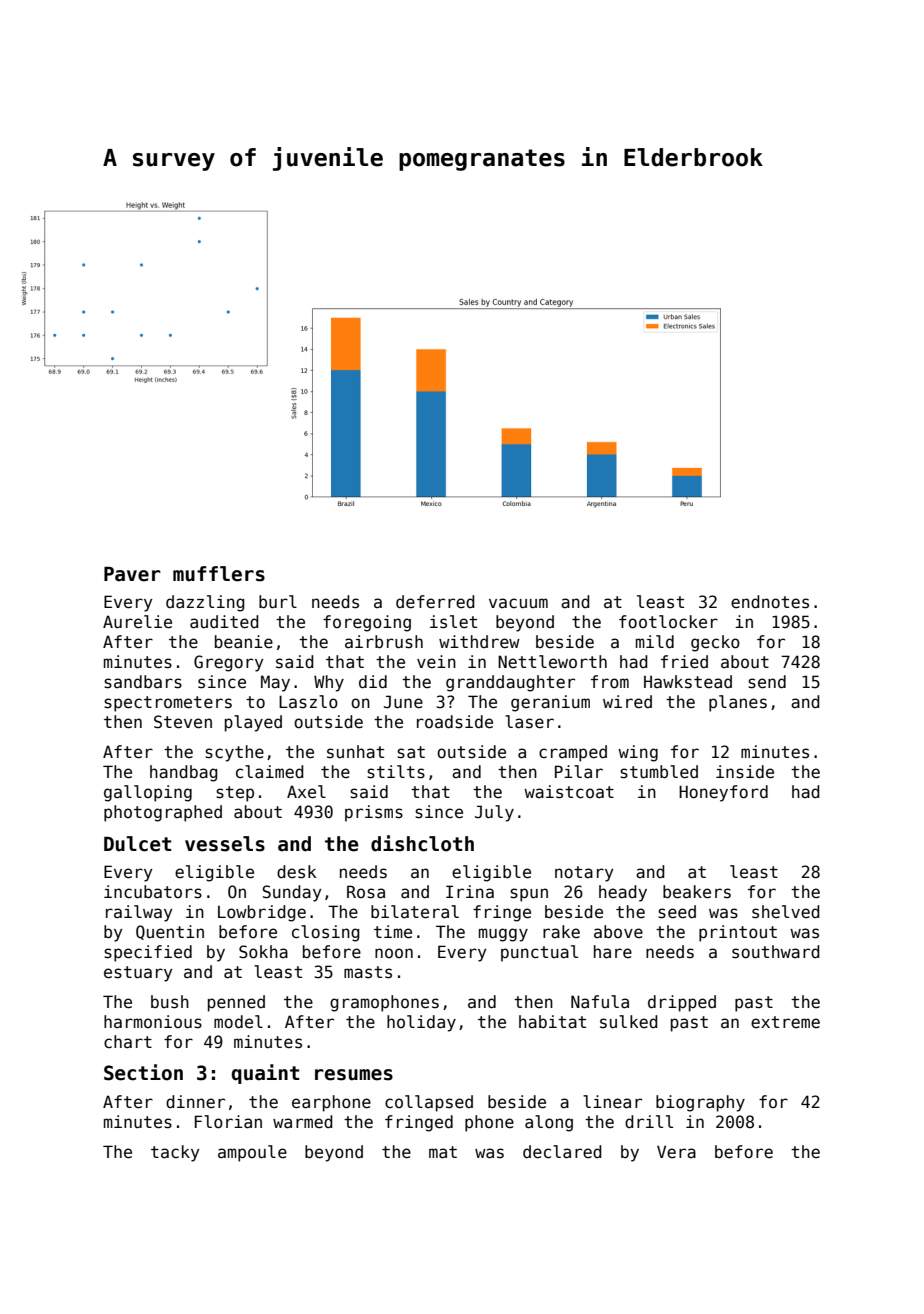 The image size is (924, 1314). I want to click on ampoule, so click(252, 1153).
